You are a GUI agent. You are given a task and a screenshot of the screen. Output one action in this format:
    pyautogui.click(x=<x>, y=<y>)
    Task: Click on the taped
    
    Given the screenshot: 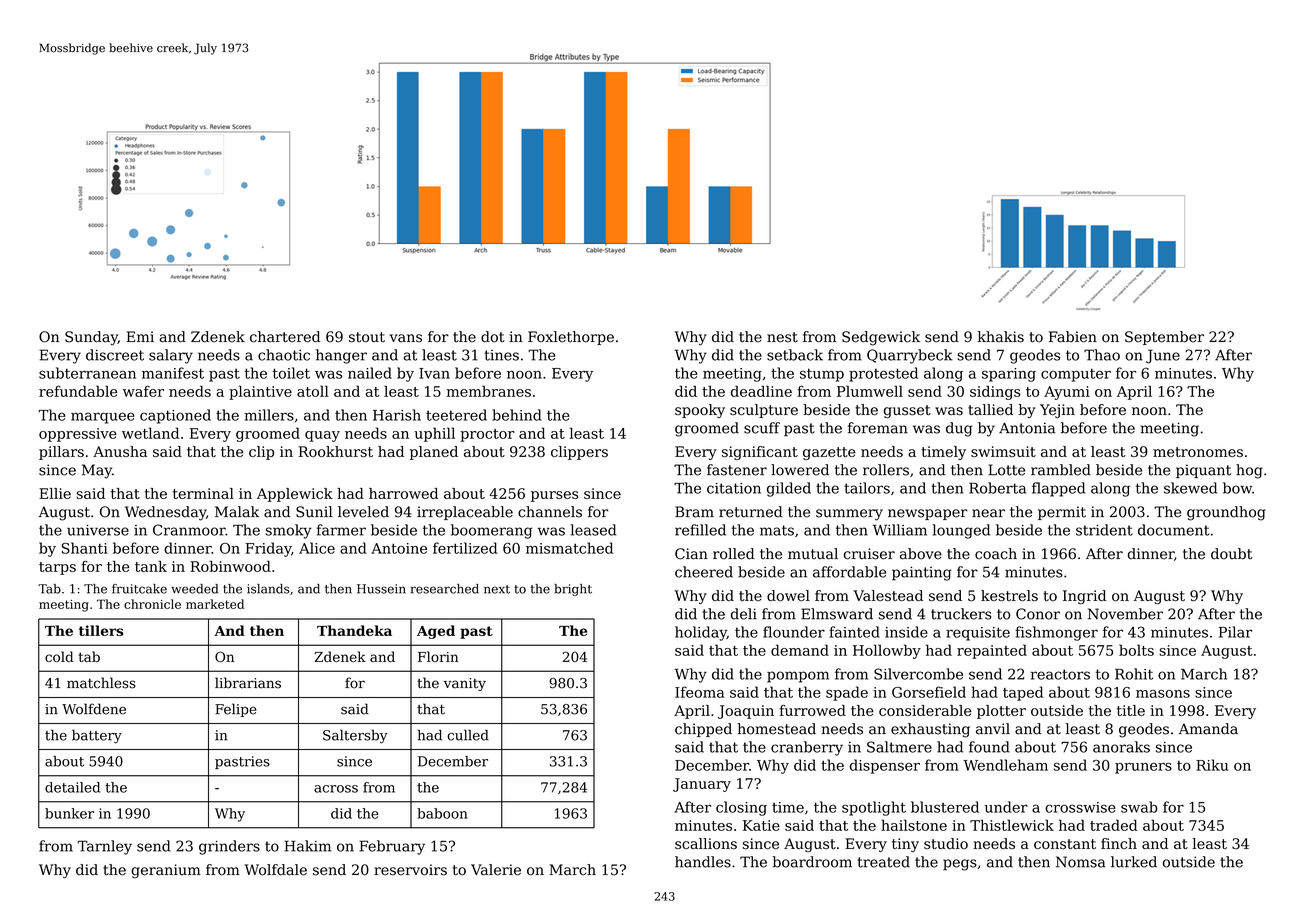 What is the action you would take?
    pyautogui.click(x=1023, y=693)
